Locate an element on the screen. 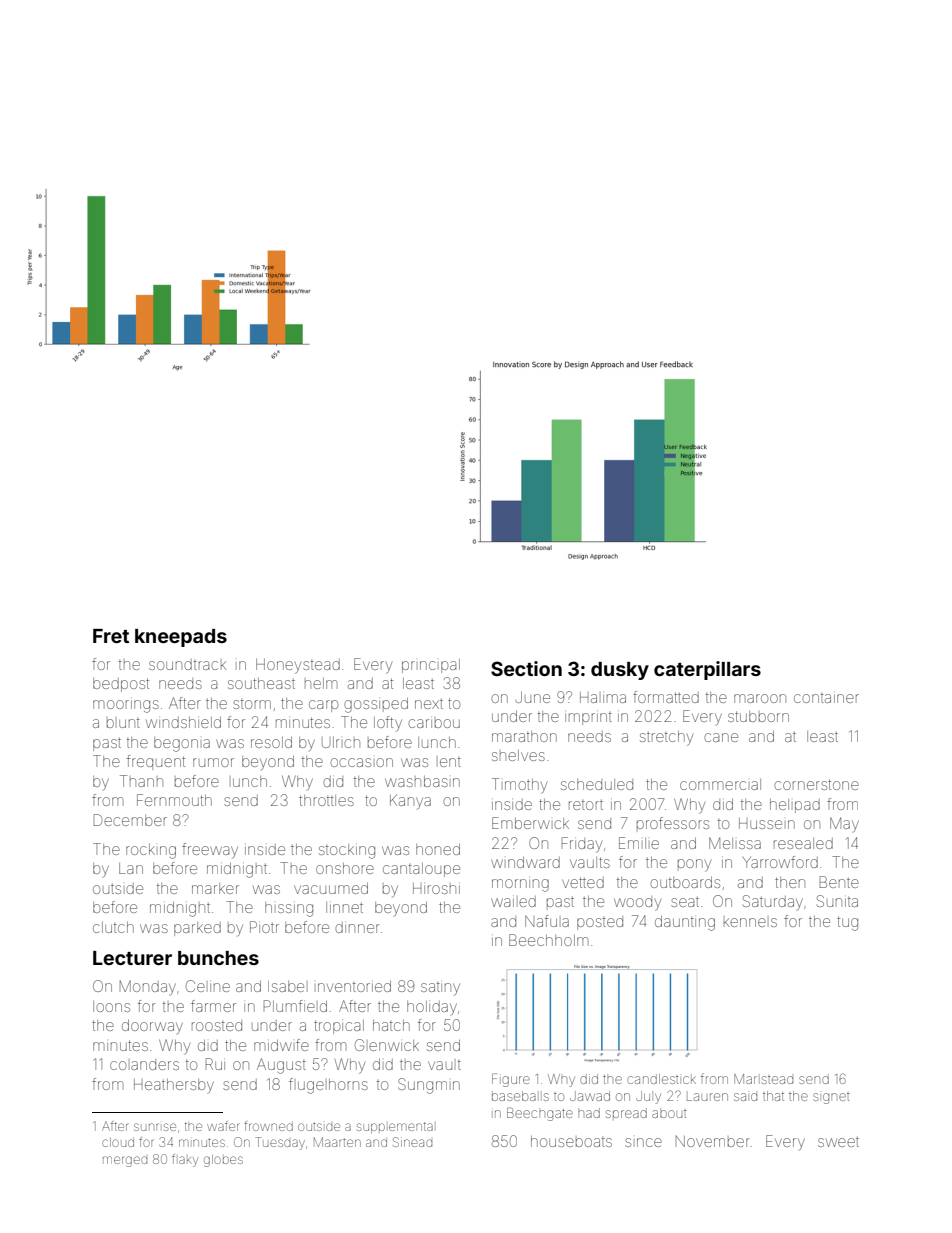  helipad is located at coordinates (795, 806).
